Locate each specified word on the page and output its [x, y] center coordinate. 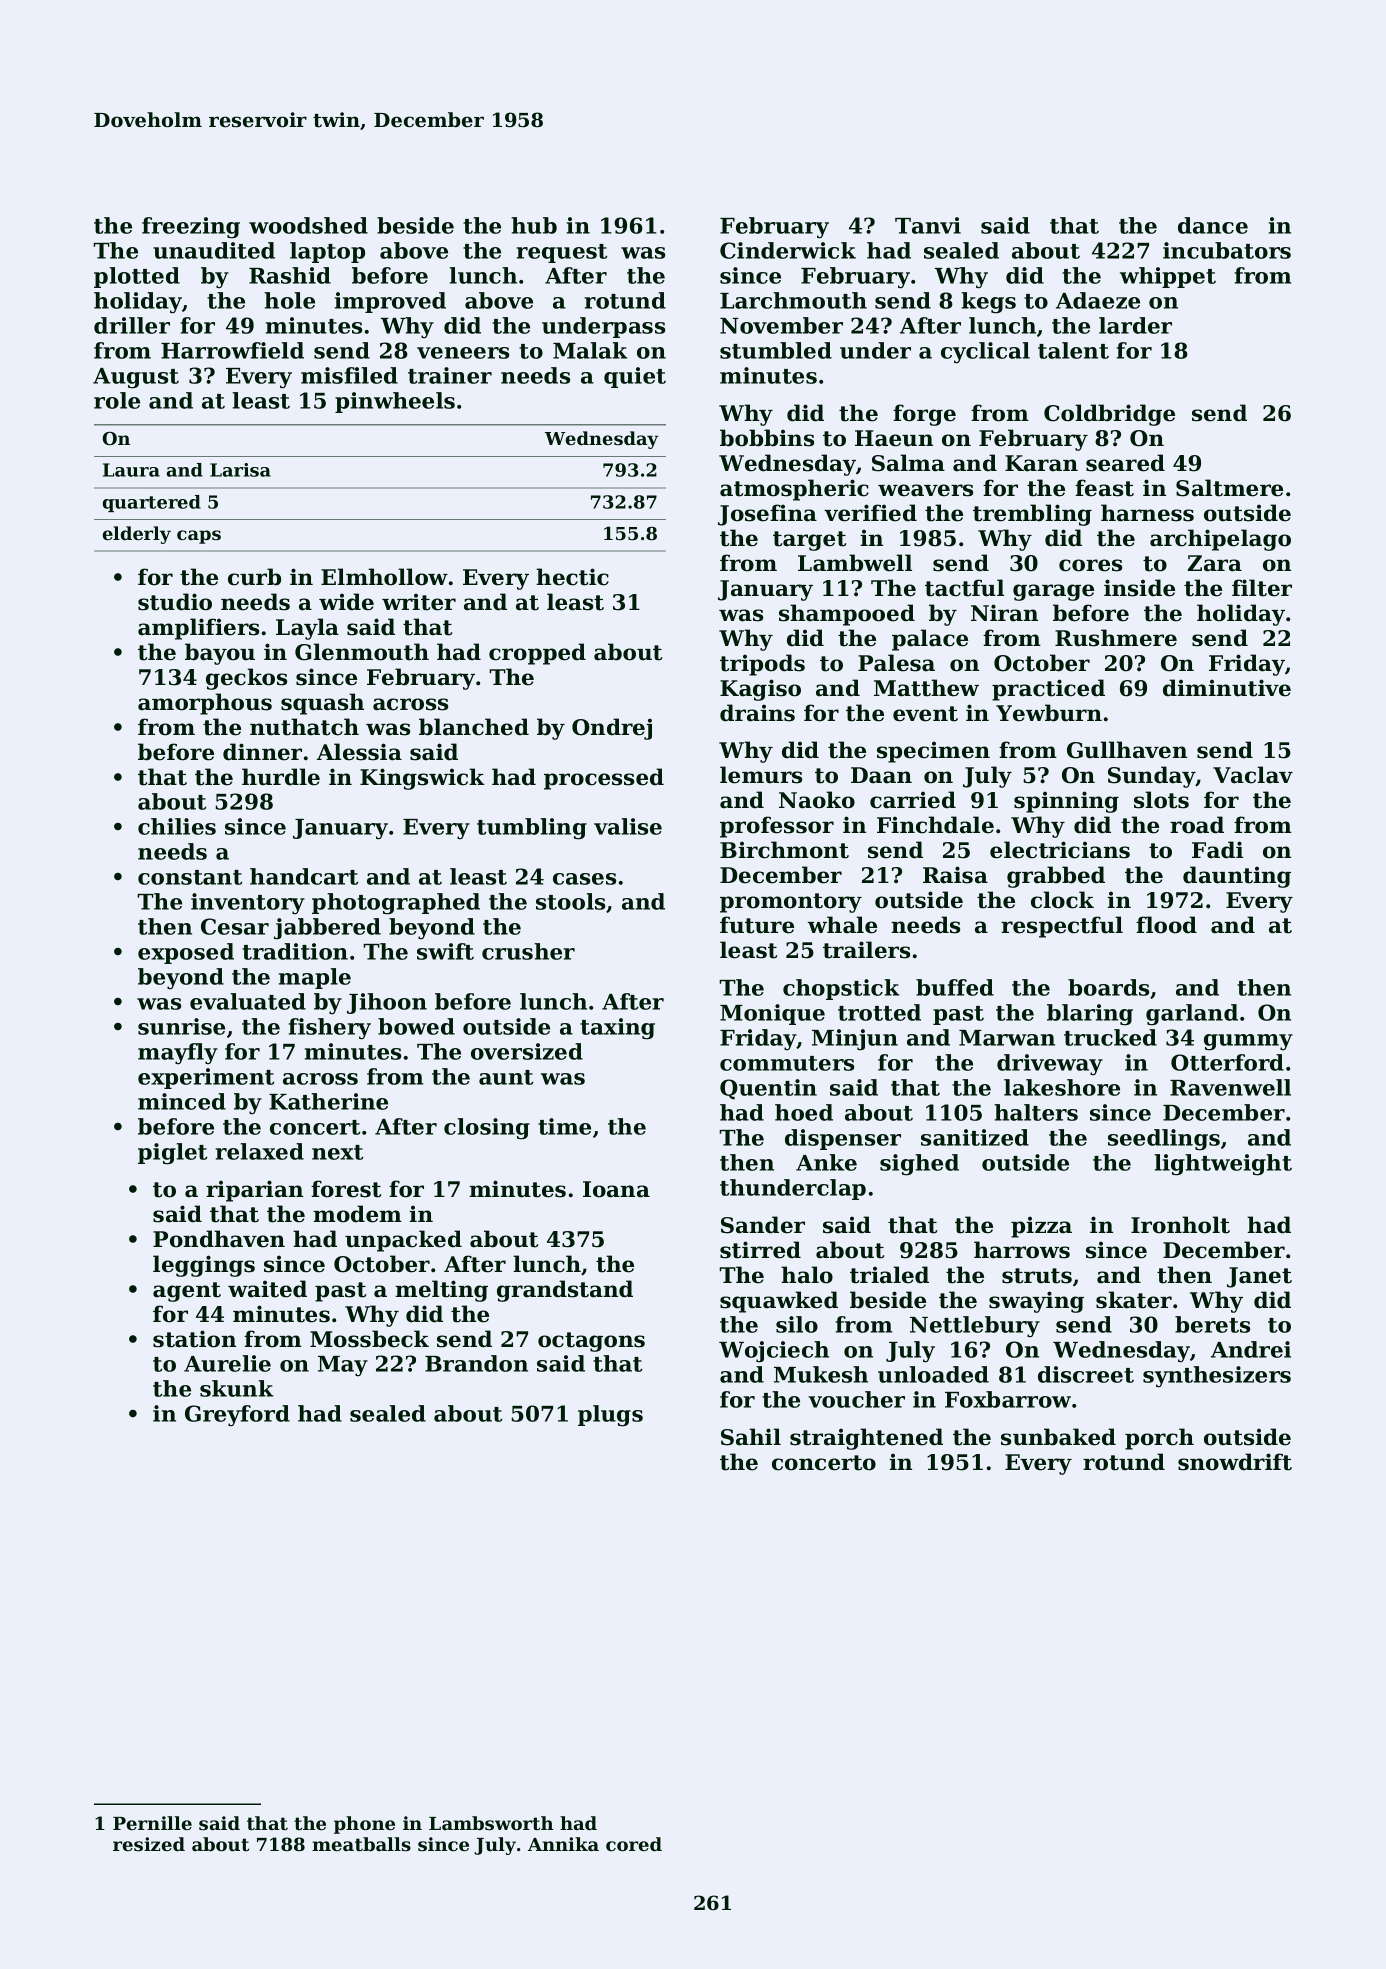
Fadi [1217, 850]
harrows [1022, 1250]
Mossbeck [369, 1339]
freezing [191, 228]
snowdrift [1235, 1462]
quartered [152, 503]
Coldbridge [1109, 415]
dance [1213, 225]
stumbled [776, 350]
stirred [760, 1250]
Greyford [237, 1416]
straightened [866, 1439]
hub [534, 225]
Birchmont [784, 850]
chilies [177, 826]
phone [364, 1825]
